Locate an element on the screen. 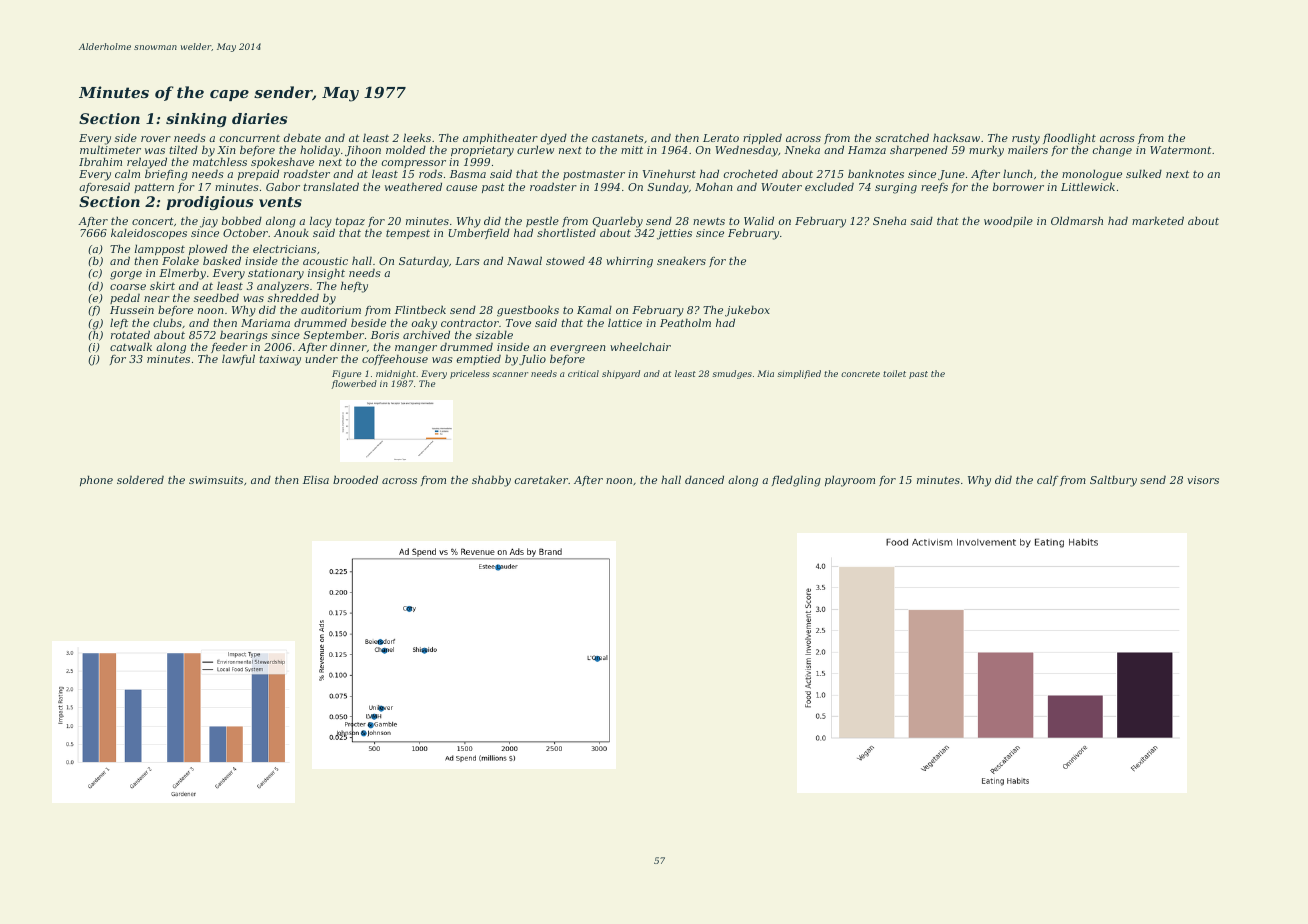  toilet is located at coordinates (894, 373).
